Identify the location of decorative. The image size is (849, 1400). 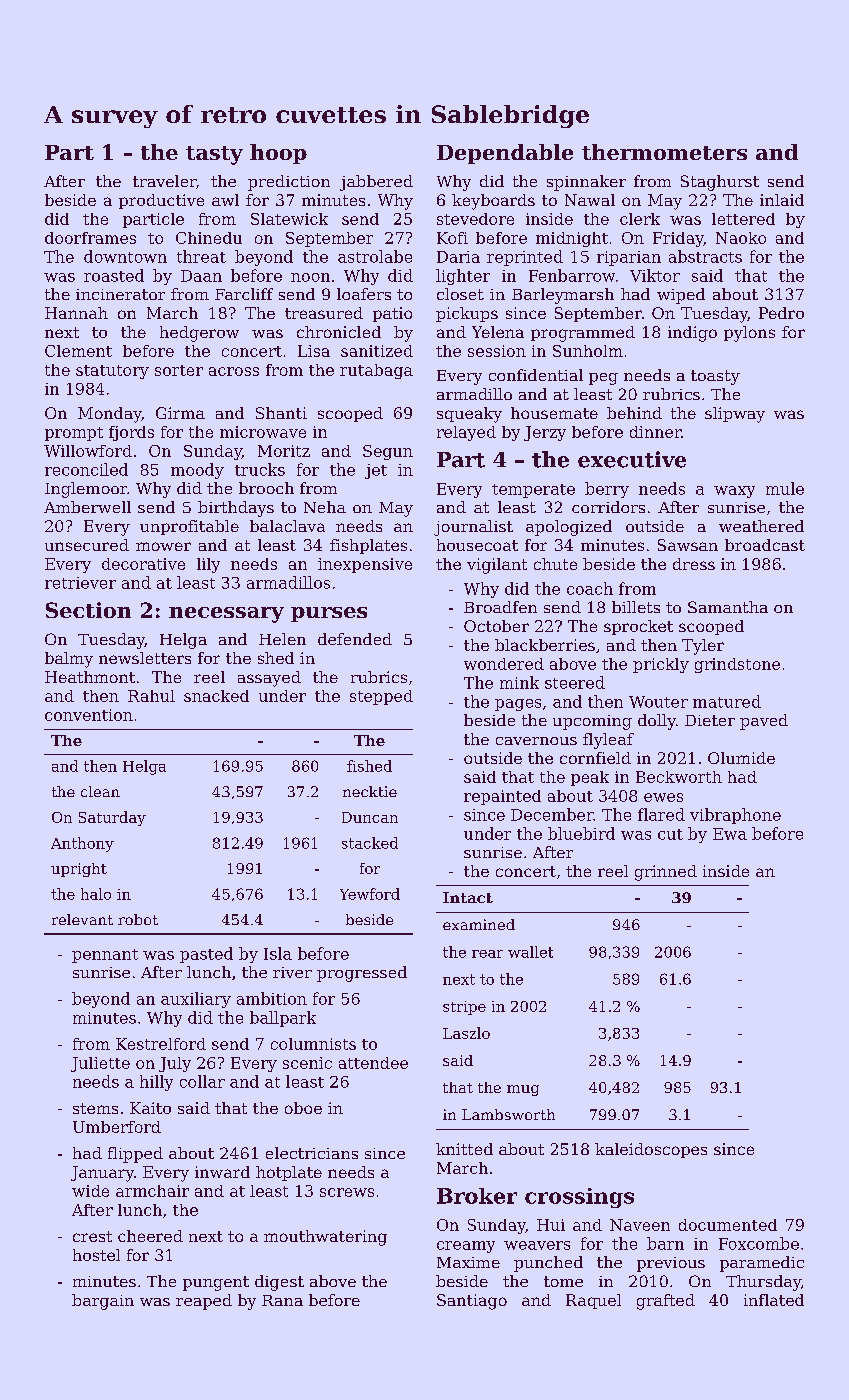
(143, 564).
